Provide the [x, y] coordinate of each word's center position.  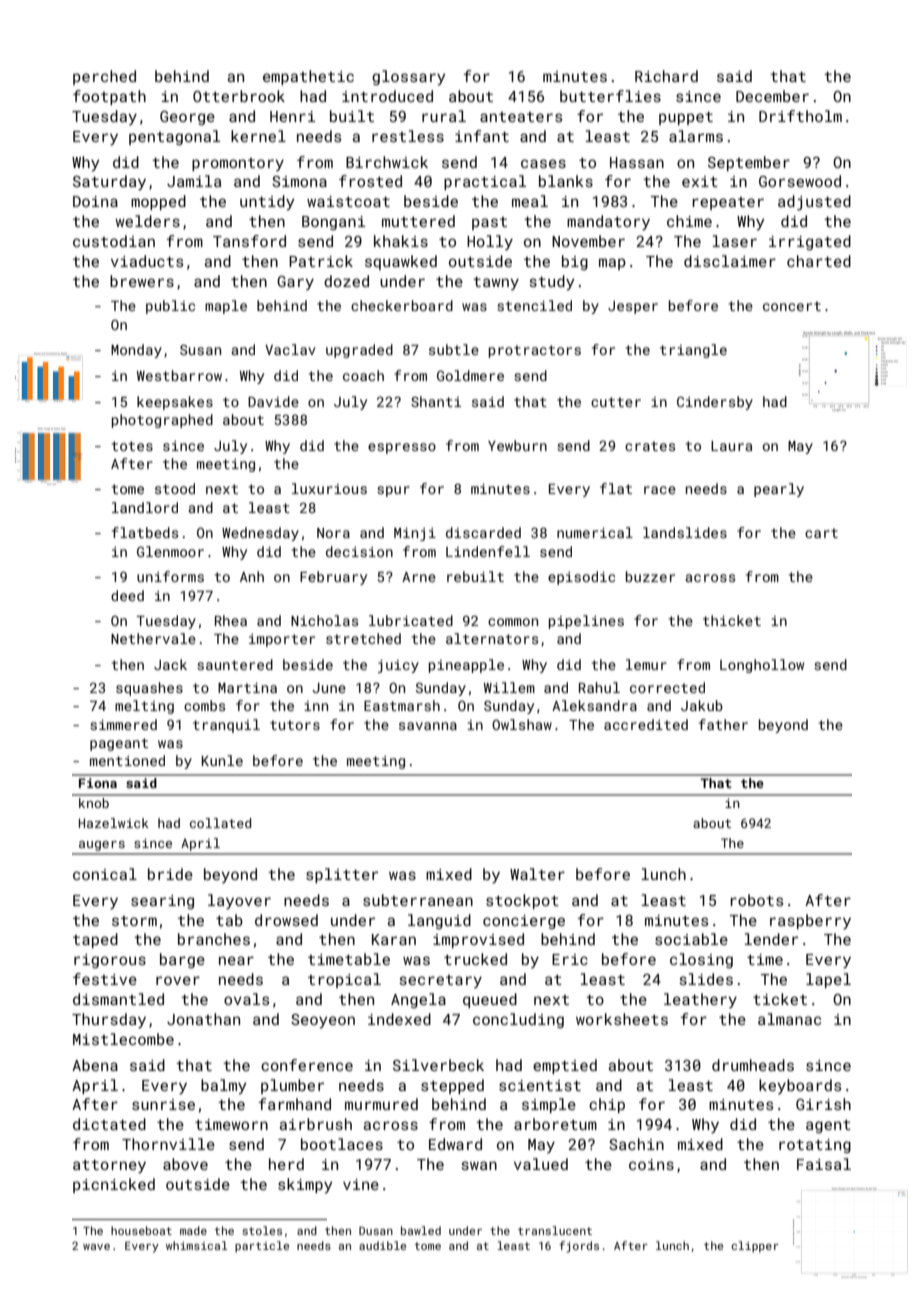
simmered [123, 724]
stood [175, 488]
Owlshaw [522, 724]
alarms [696, 136]
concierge [524, 922]
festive [105, 979]
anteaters [521, 117]
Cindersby [715, 403]
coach [363, 375]
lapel [828, 980]
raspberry [810, 922]
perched [104, 77]
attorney [109, 1167]
